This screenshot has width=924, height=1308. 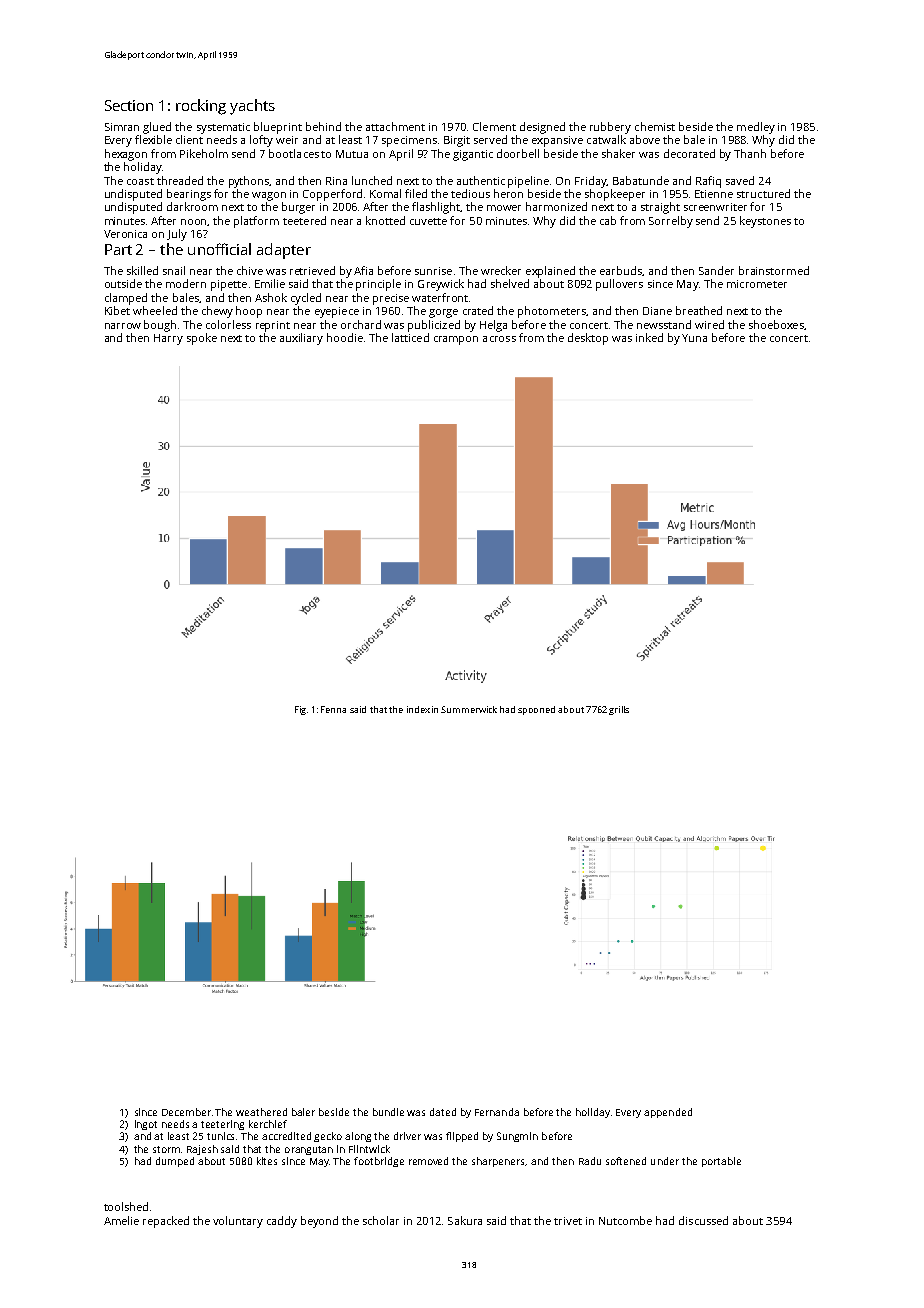 I want to click on Simran, so click(x=122, y=127).
